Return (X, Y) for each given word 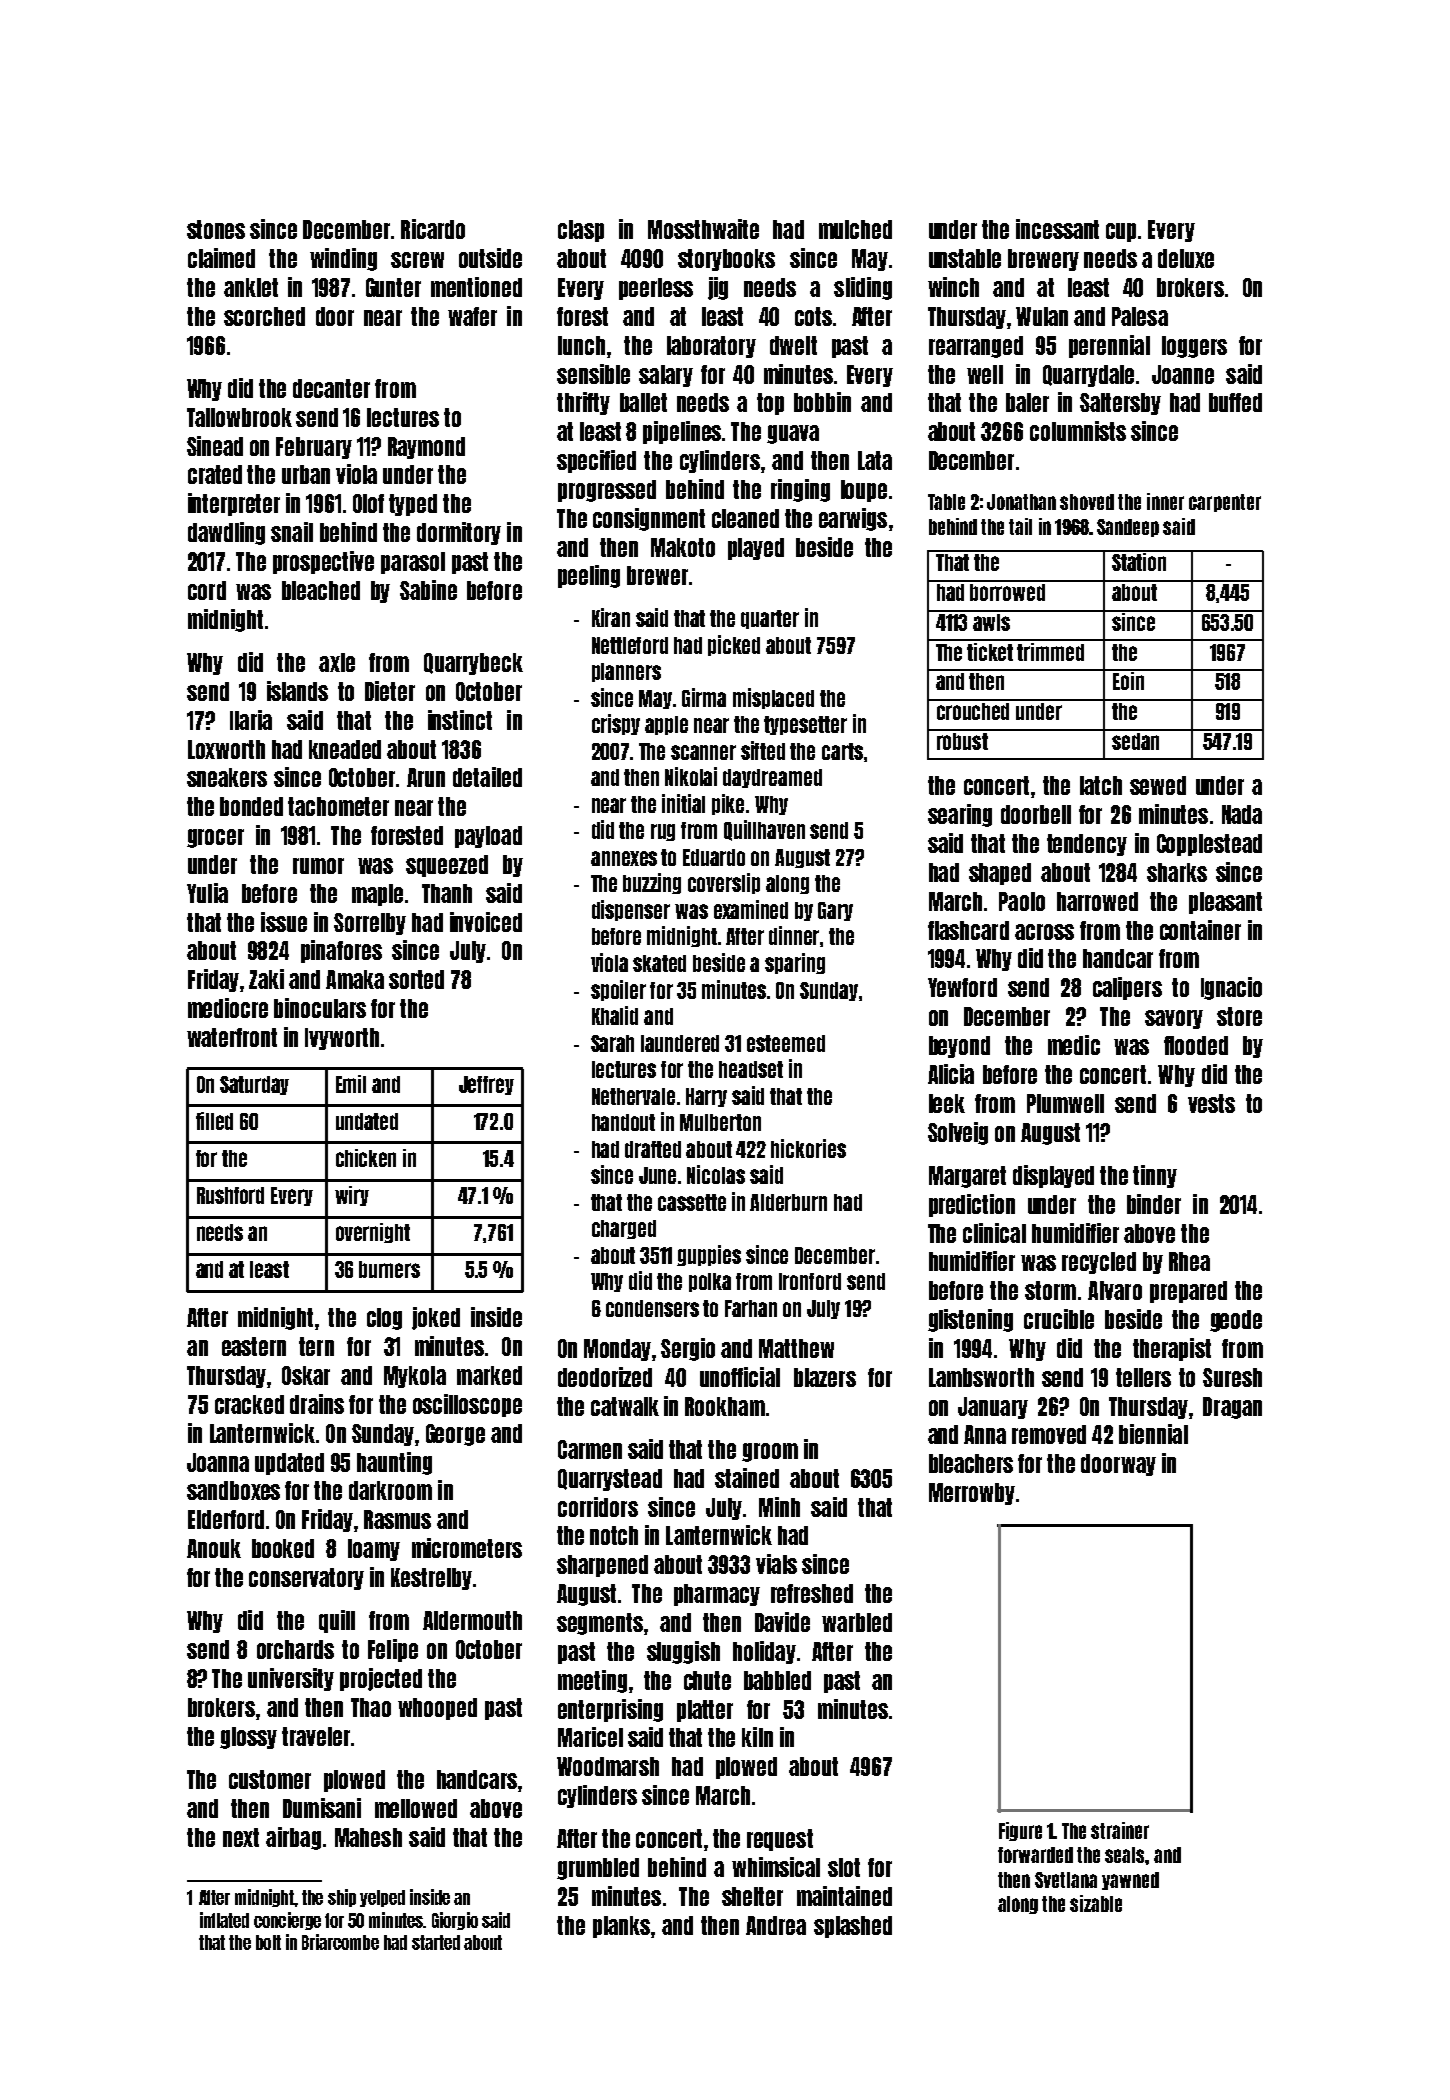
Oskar (306, 1375)
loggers (1194, 347)
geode (1236, 1321)
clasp (581, 231)
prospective (323, 562)
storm (1050, 1290)
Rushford (230, 1195)
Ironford (810, 1281)
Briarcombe (340, 1942)
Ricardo (433, 229)
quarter (770, 619)
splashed (853, 1927)
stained (747, 1478)
